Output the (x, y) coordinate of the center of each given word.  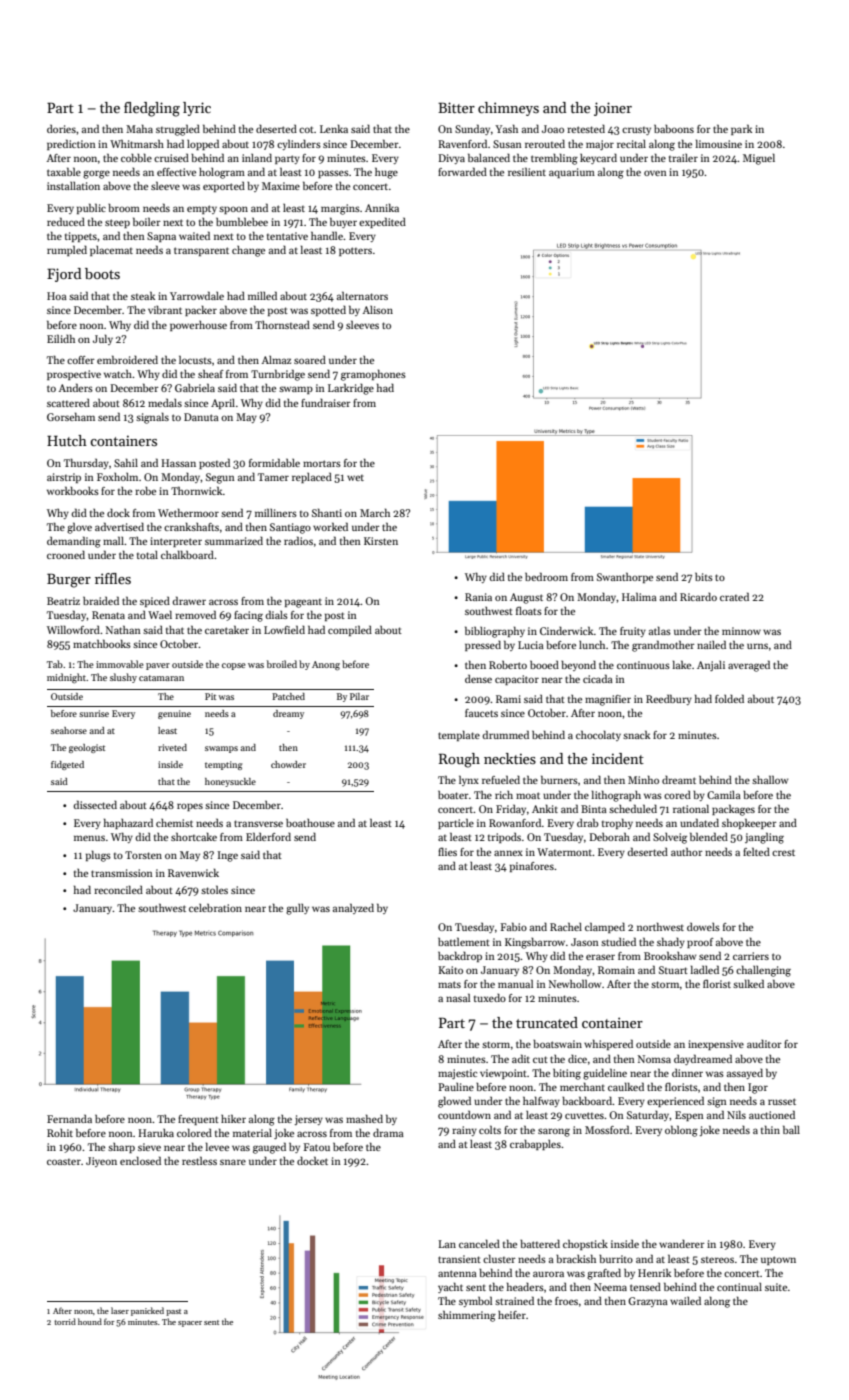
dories (61, 128)
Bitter (456, 107)
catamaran (161, 678)
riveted (172, 747)
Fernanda (69, 1118)
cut (540, 1059)
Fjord (64, 275)
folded (729, 698)
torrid (65, 1321)
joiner (613, 109)
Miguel (759, 159)
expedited (382, 222)
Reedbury (669, 699)
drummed (505, 734)
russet (782, 1101)
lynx (469, 780)
